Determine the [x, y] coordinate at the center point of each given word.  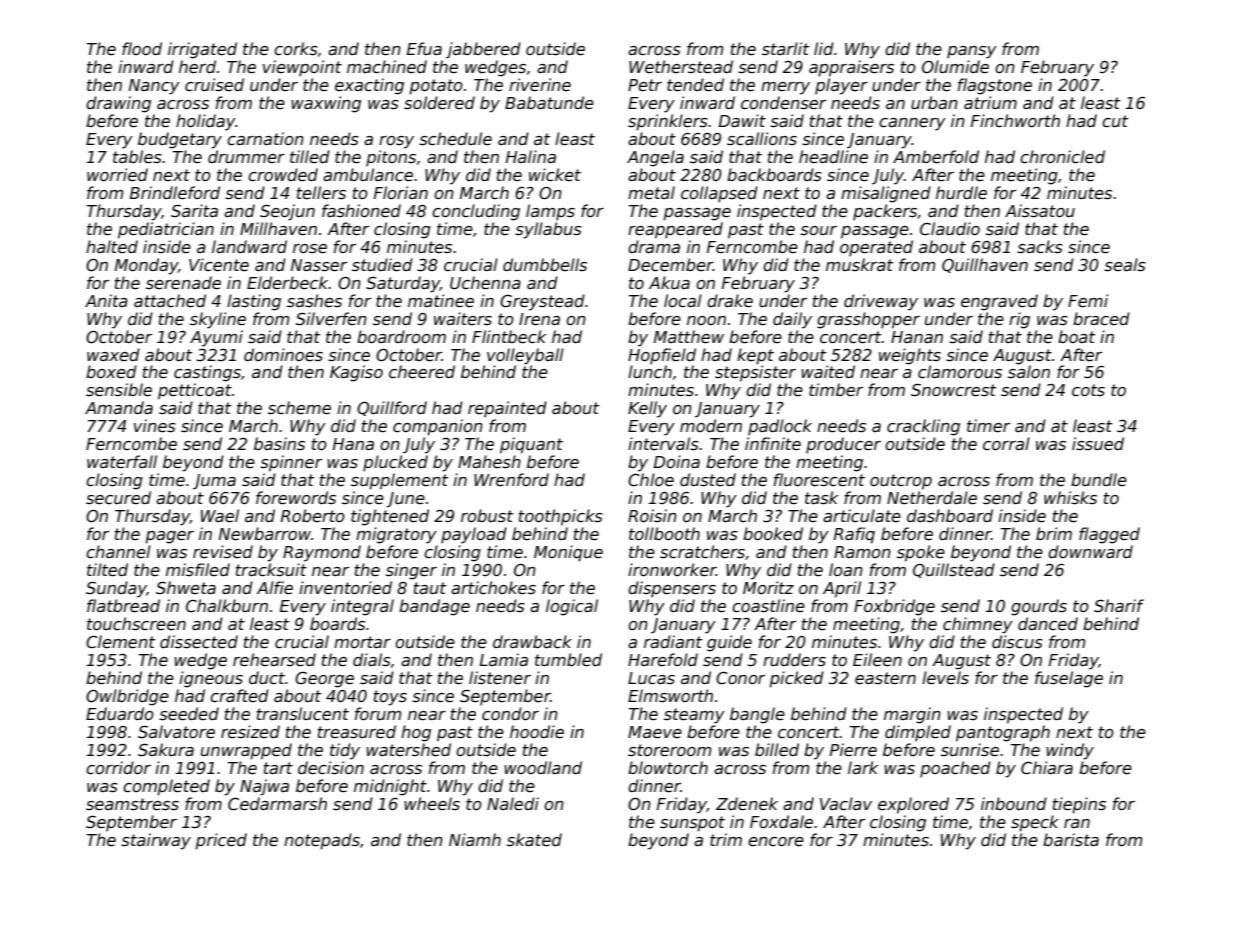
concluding [476, 212]
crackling [923, 427]
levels [945, 678]
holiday [206, 122]
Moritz [768, 587]
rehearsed [274, 660]
